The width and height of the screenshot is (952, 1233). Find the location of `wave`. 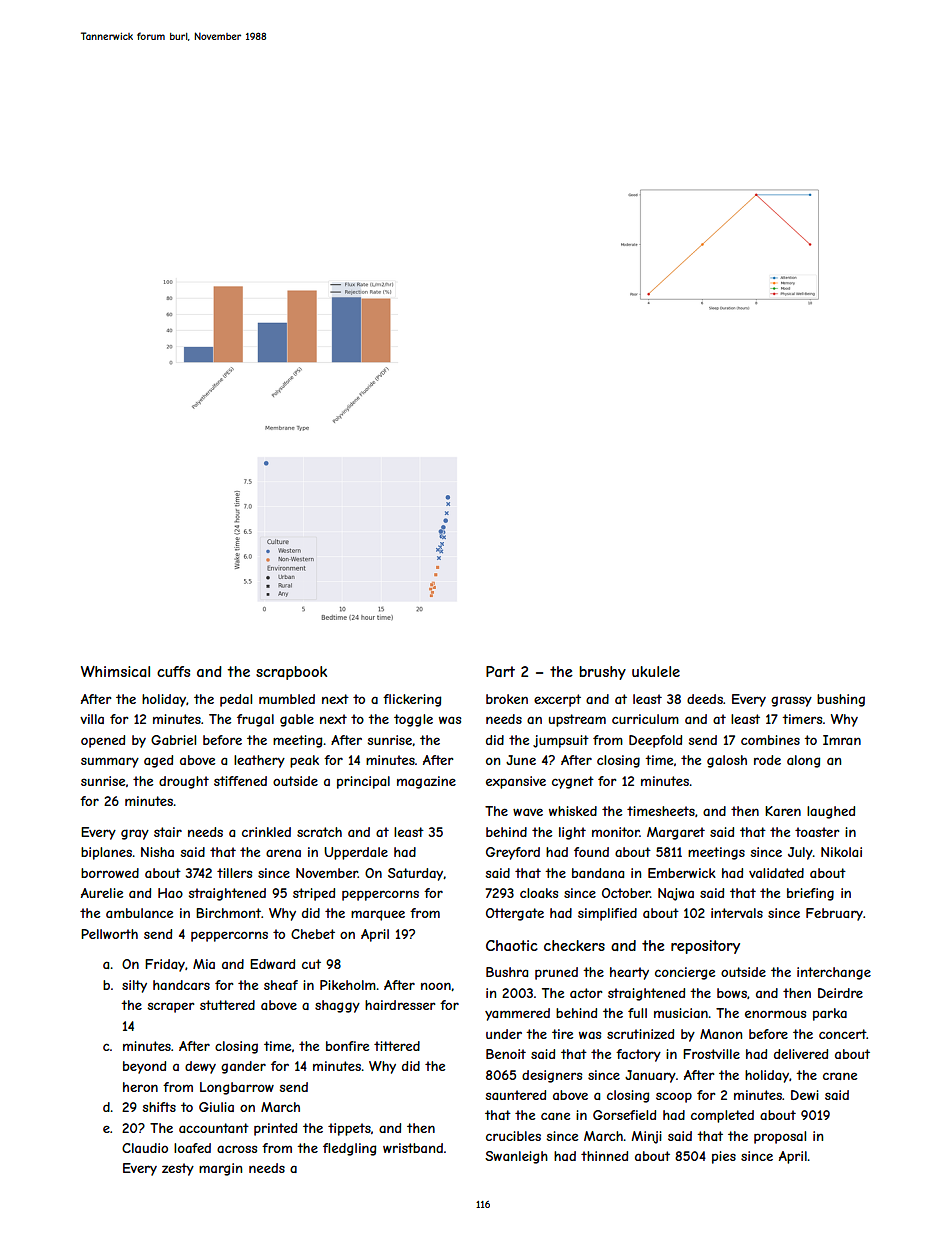

wave is located at coordinates (528, 812).
